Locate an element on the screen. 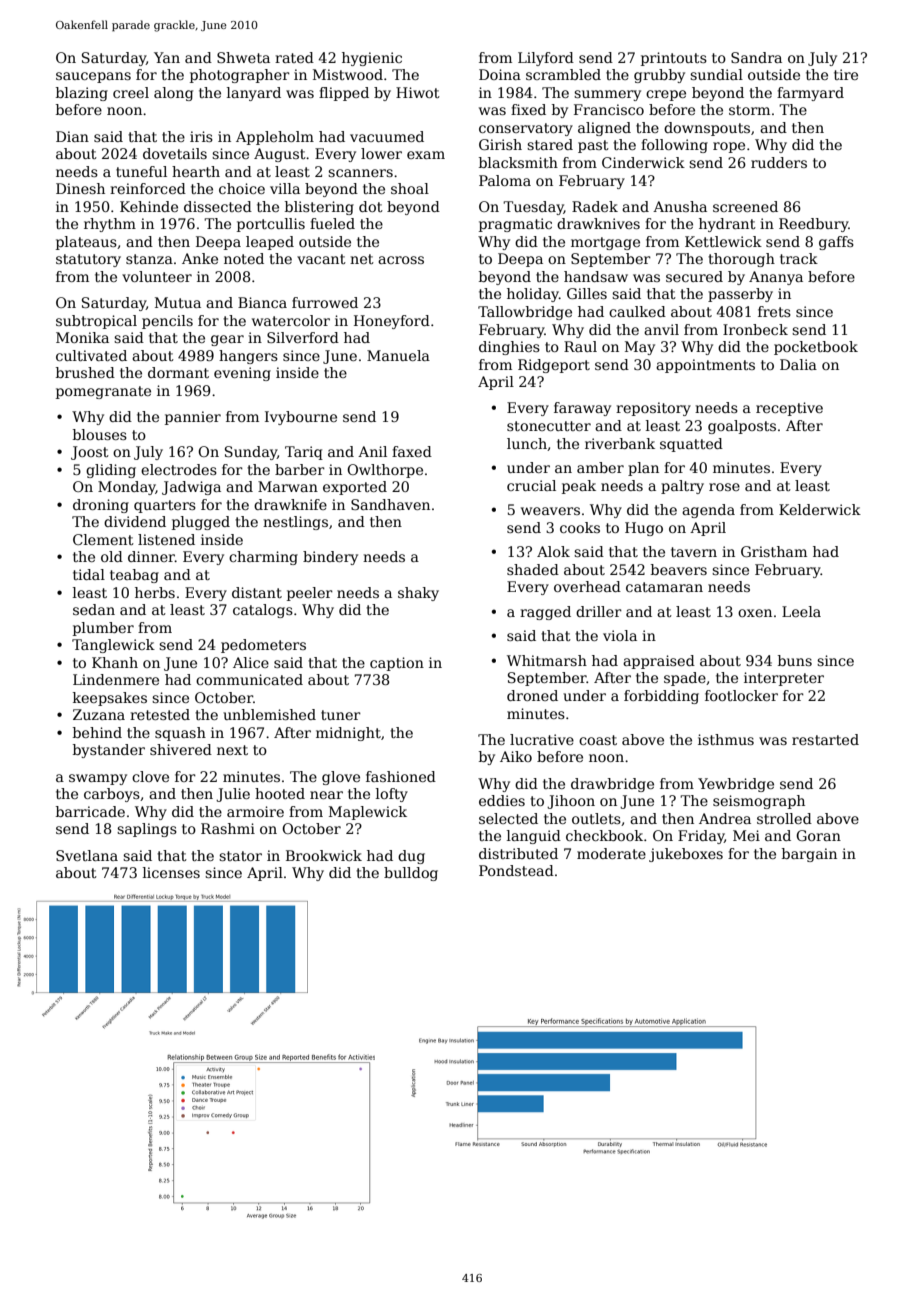 The width and height of the screenshot is (924, 1308). pannier is located at coordinates (193, 418).
